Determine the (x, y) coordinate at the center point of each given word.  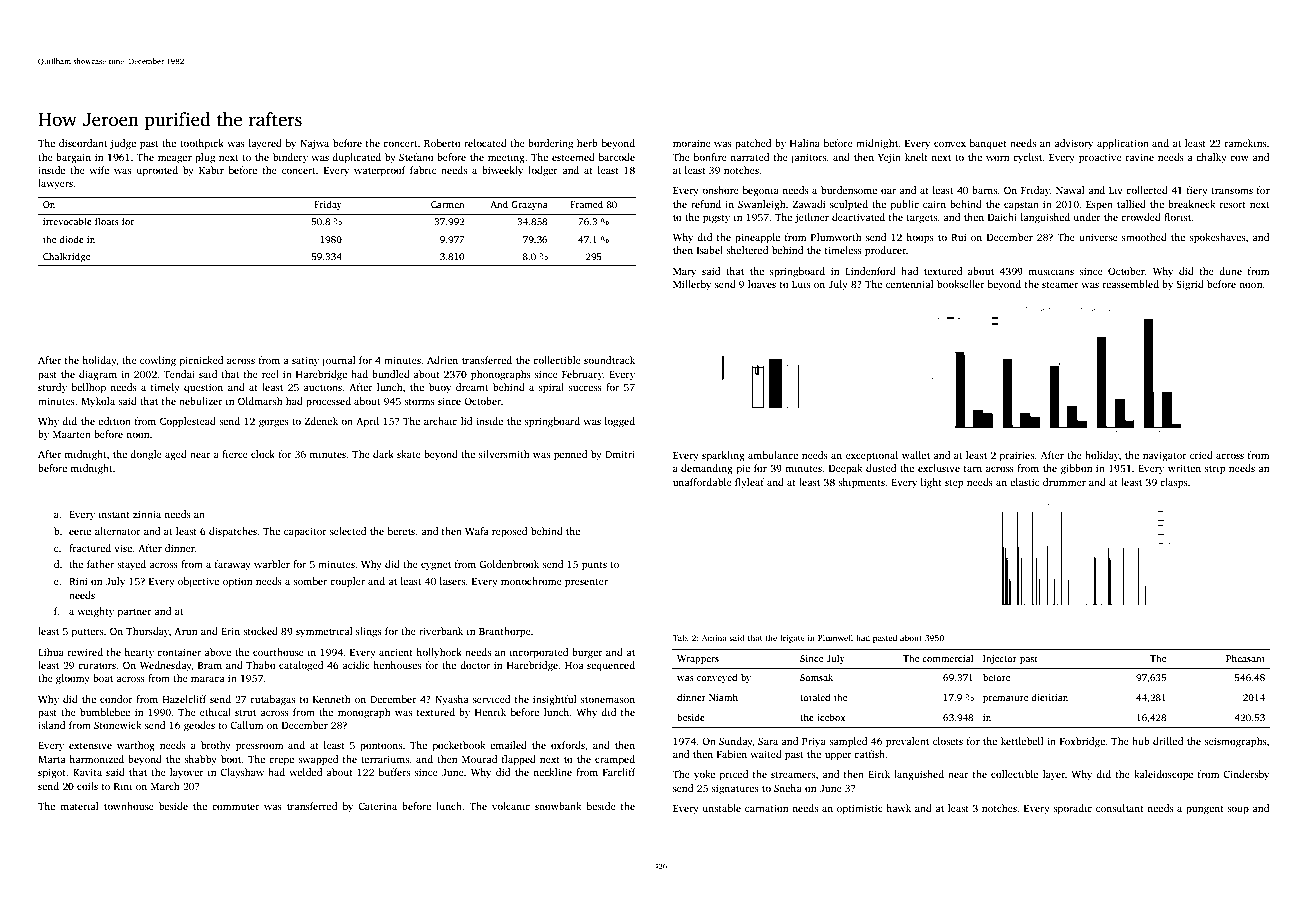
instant (114, 514)
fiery (1197, 191)
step (954, 484)
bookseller (961, 284)
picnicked (201, 361)
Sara (768, 741)
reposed (509, 532)
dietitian (1049, 697)
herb (587, 143)
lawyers (55, 184)
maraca (208, 679)
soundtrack (609, 360)
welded (305, 772)
